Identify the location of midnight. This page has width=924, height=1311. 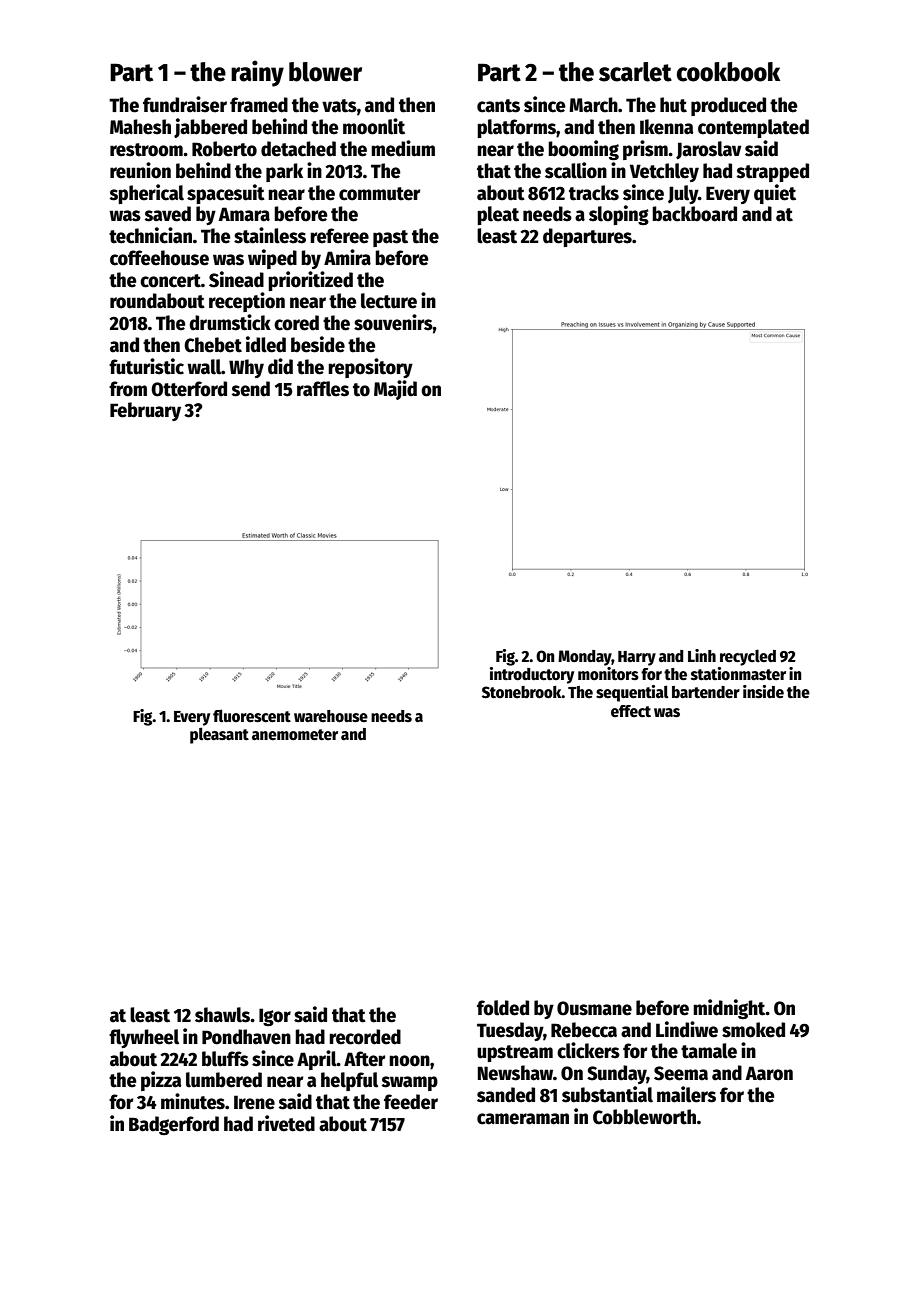
(729, 1009).
